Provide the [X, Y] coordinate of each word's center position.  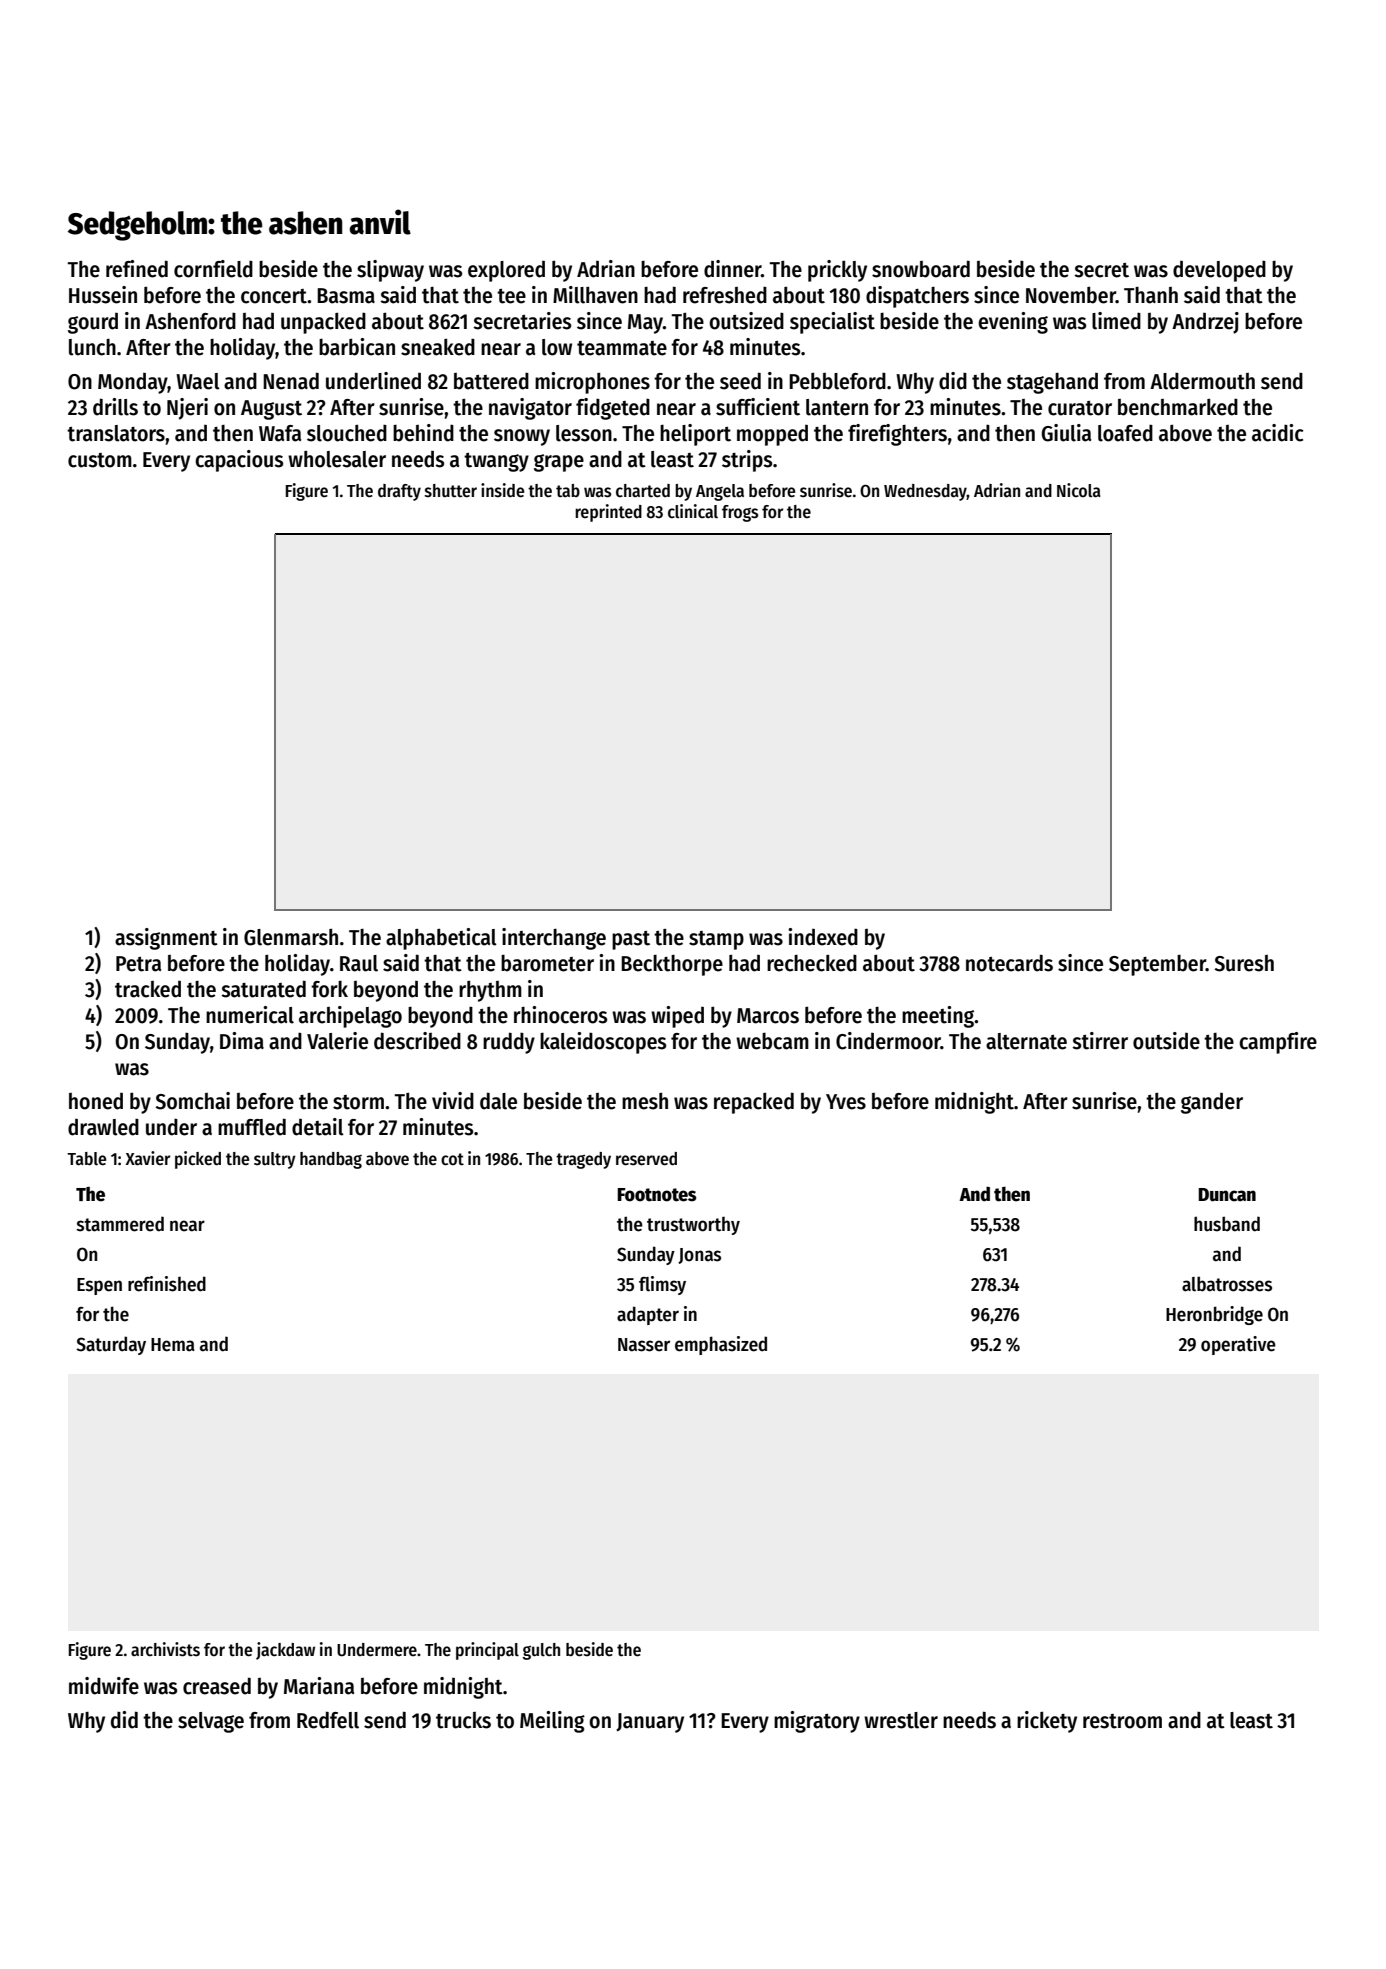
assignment [166, 939]
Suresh [1244, 963]
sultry [275, 1160]
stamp [716, 940]
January [650, 1723]
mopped [772, 435]
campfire [1278, 1043]
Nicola [1079, 490]
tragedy [583, 1160]
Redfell [328, 1720]
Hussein [103, 295]
